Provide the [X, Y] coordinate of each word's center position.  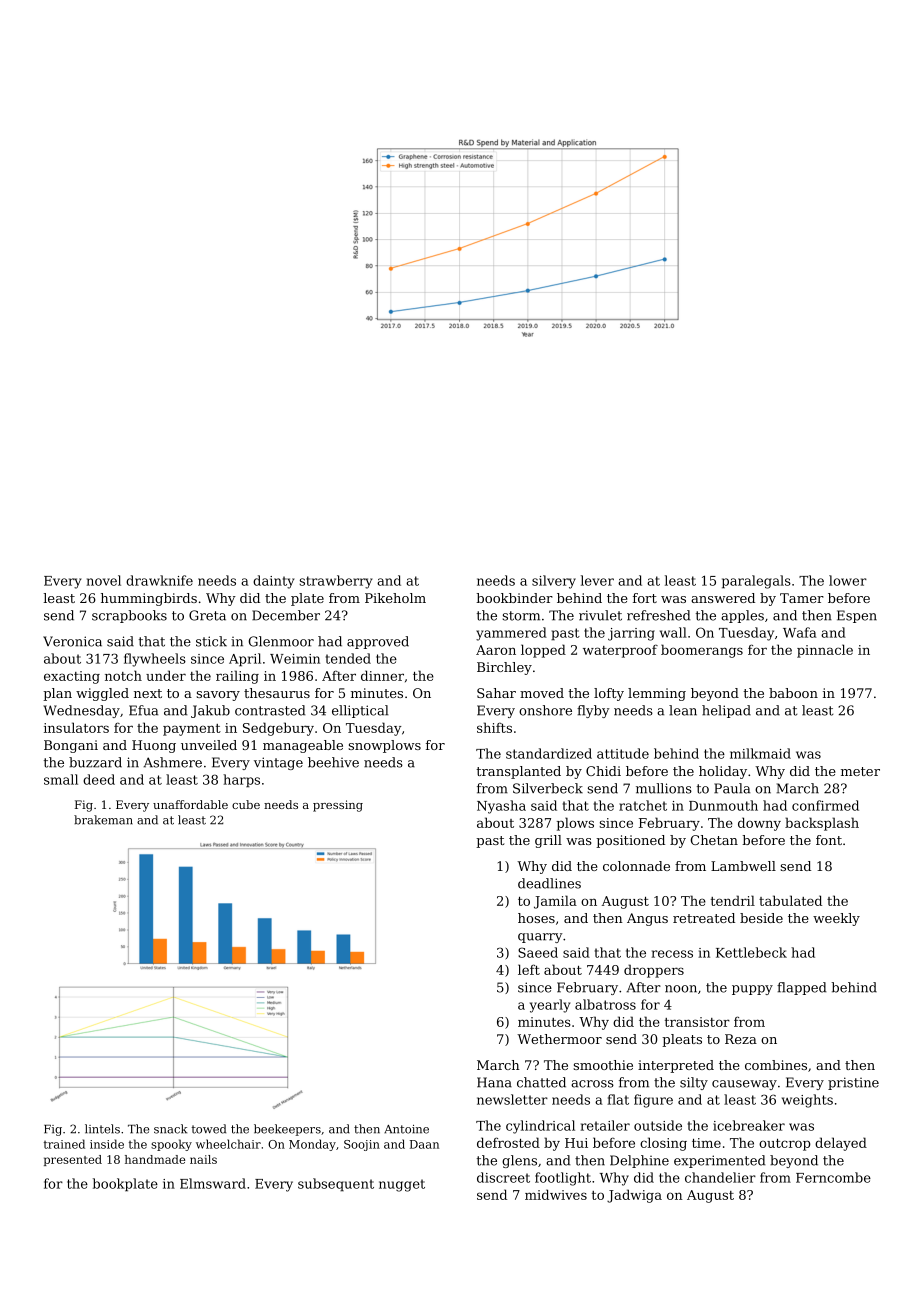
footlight [563, 1179]
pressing [338, 806]
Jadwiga [634, 1196]
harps [241, 781]
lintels [102, 1129]
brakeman [103, 820]
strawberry [335, 582]
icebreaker [749, 1125]
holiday [723, 772]
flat [618, 1099]
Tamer [802, 598]
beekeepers [287, 1130]
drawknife [159, 580]
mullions [664, 788]
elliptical [360, 711]
